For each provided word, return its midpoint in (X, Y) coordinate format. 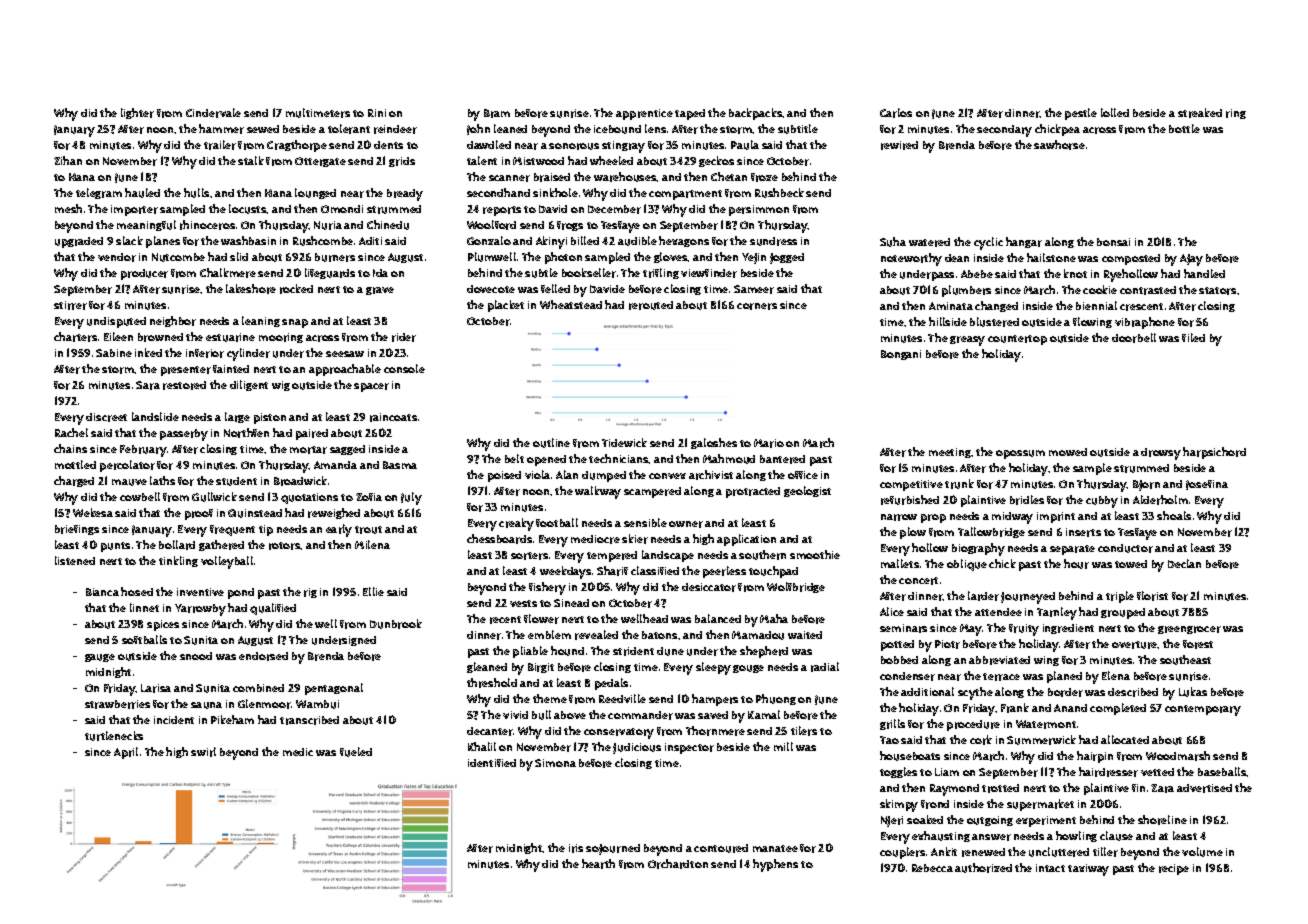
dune (670, 651)
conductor (1125, 548)
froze (764, 177)
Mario (769, 443)
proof (199, 514)
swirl (203, 752)
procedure (973, 725)
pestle (1081, 114)
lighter (137, 113)
